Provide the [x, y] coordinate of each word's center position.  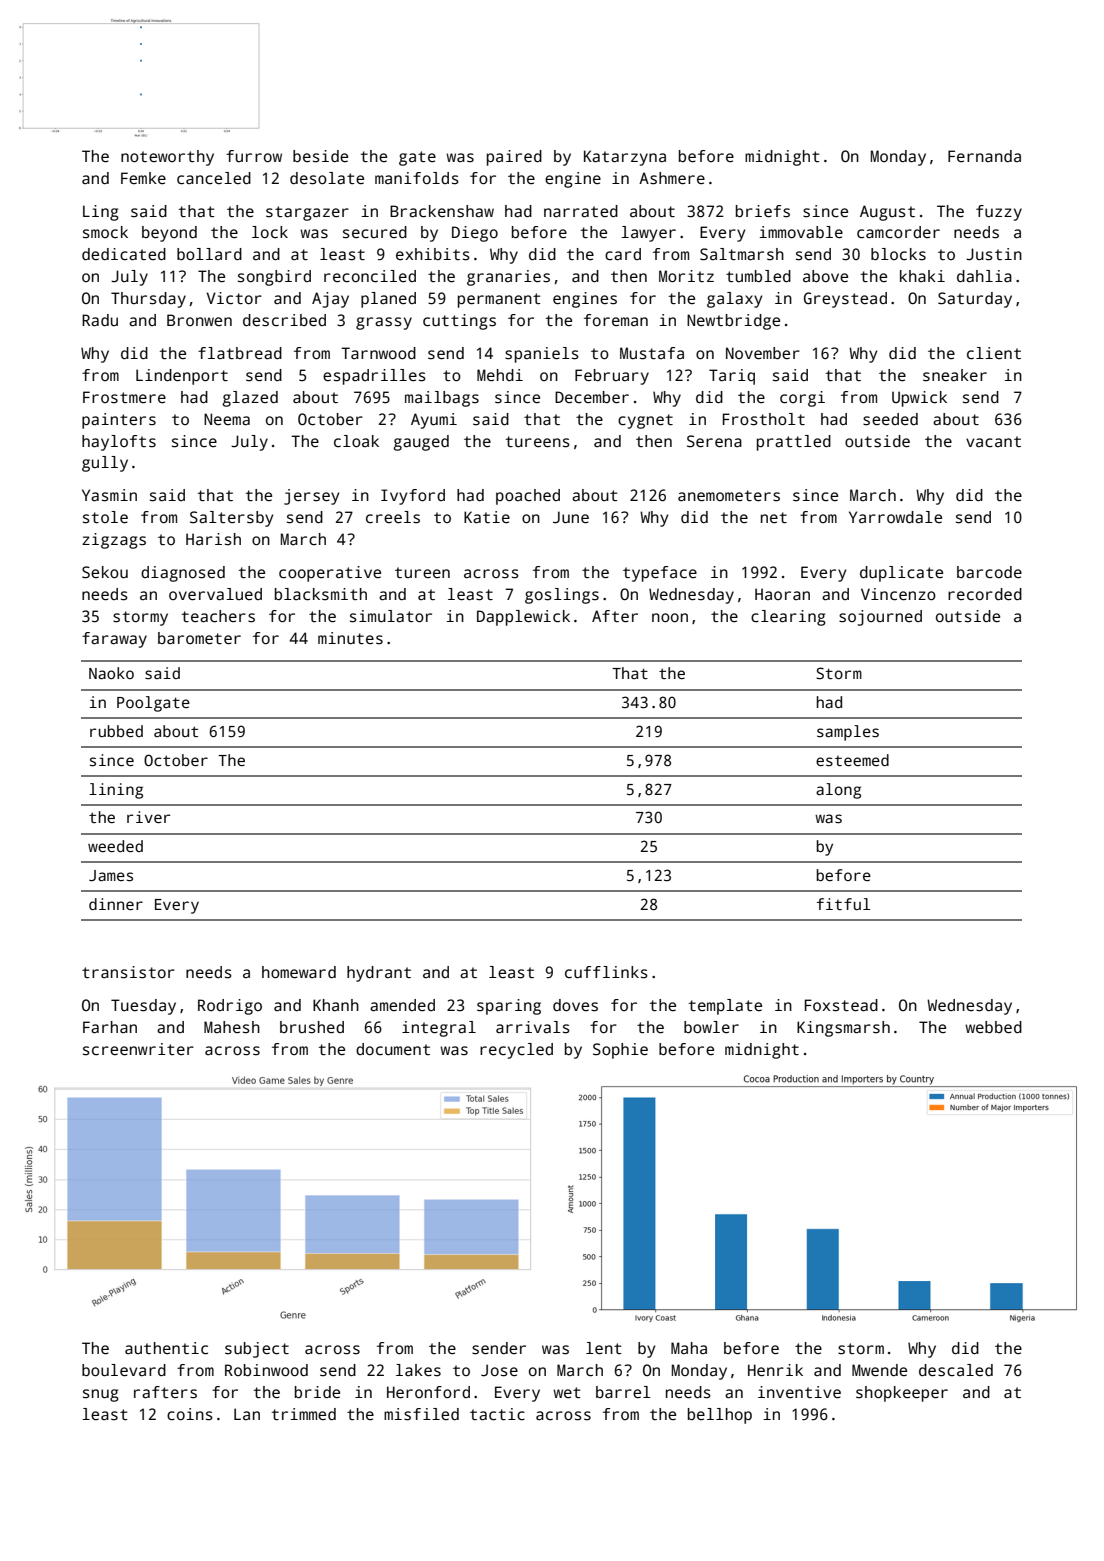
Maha [689, 1348]
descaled [956, 1370]
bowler [711, 1027]
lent [604, 1348]
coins [190, 1414]
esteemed [852, 760]
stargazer [307, 213]
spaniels [542, 355]
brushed [312, 1027]
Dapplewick [523, 618]
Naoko [111, 673]
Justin [994, 254]
